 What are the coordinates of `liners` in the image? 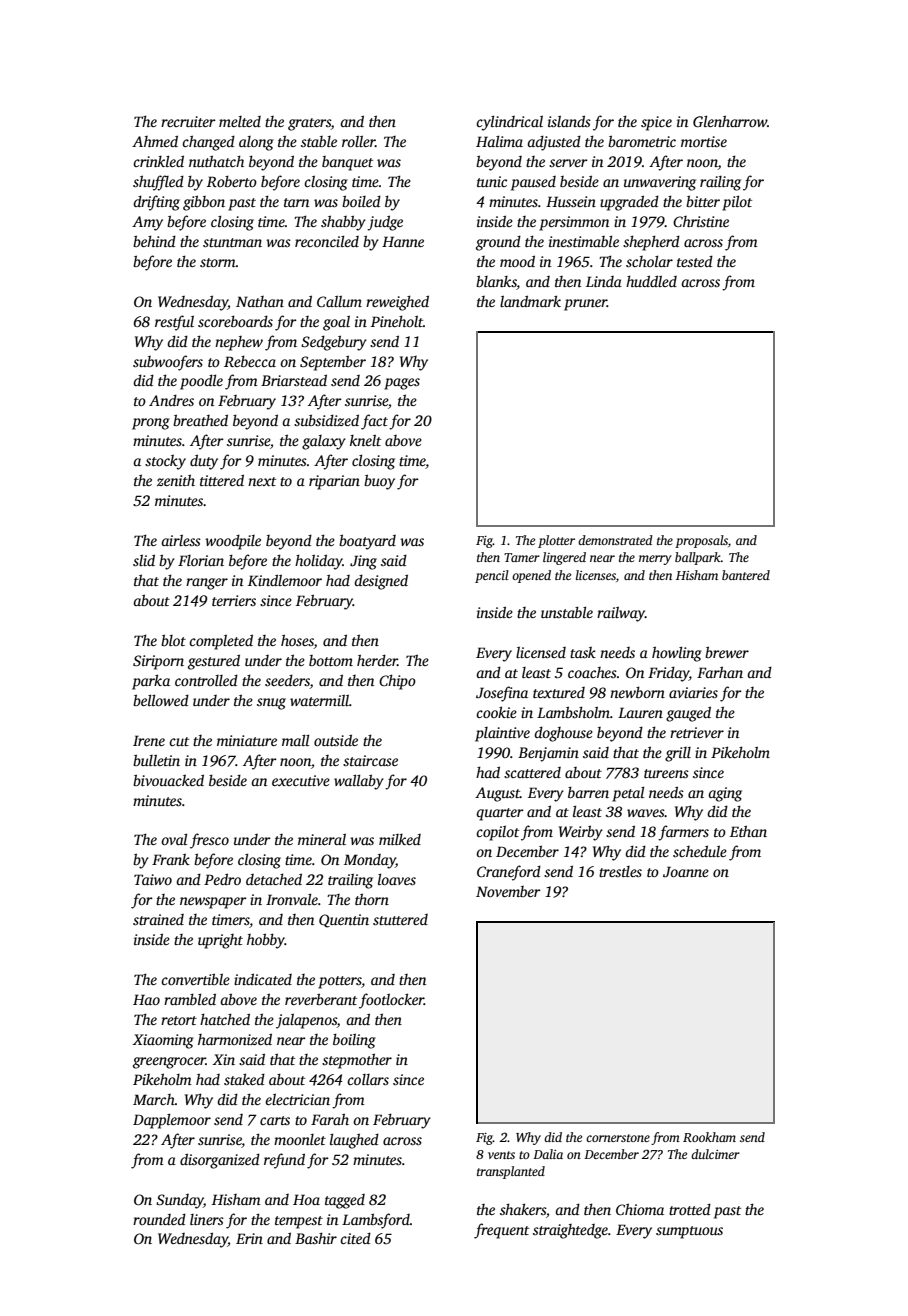 It's located at (207, 1219).
